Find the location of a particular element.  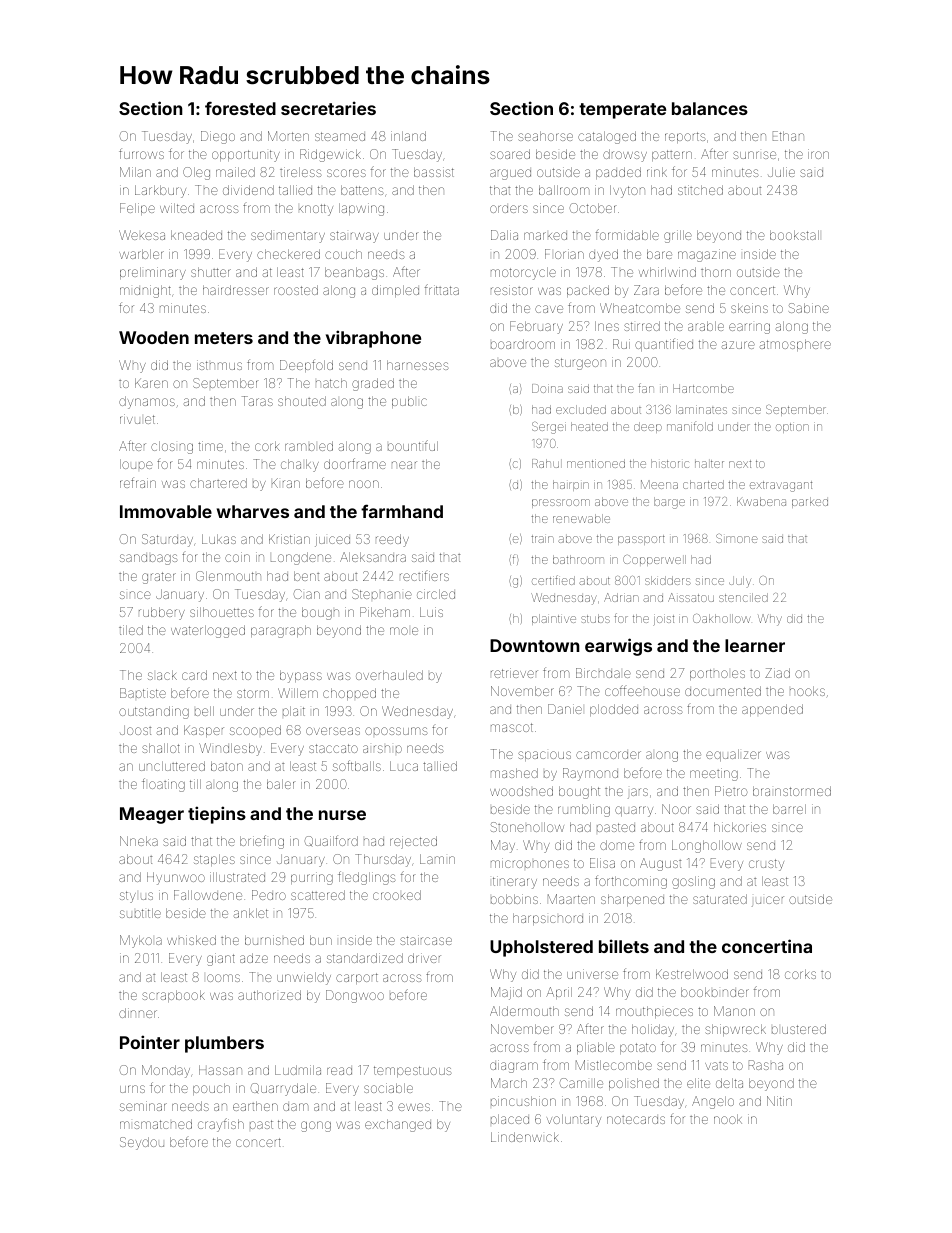

Wooden is located at coordinates (154, 337).
